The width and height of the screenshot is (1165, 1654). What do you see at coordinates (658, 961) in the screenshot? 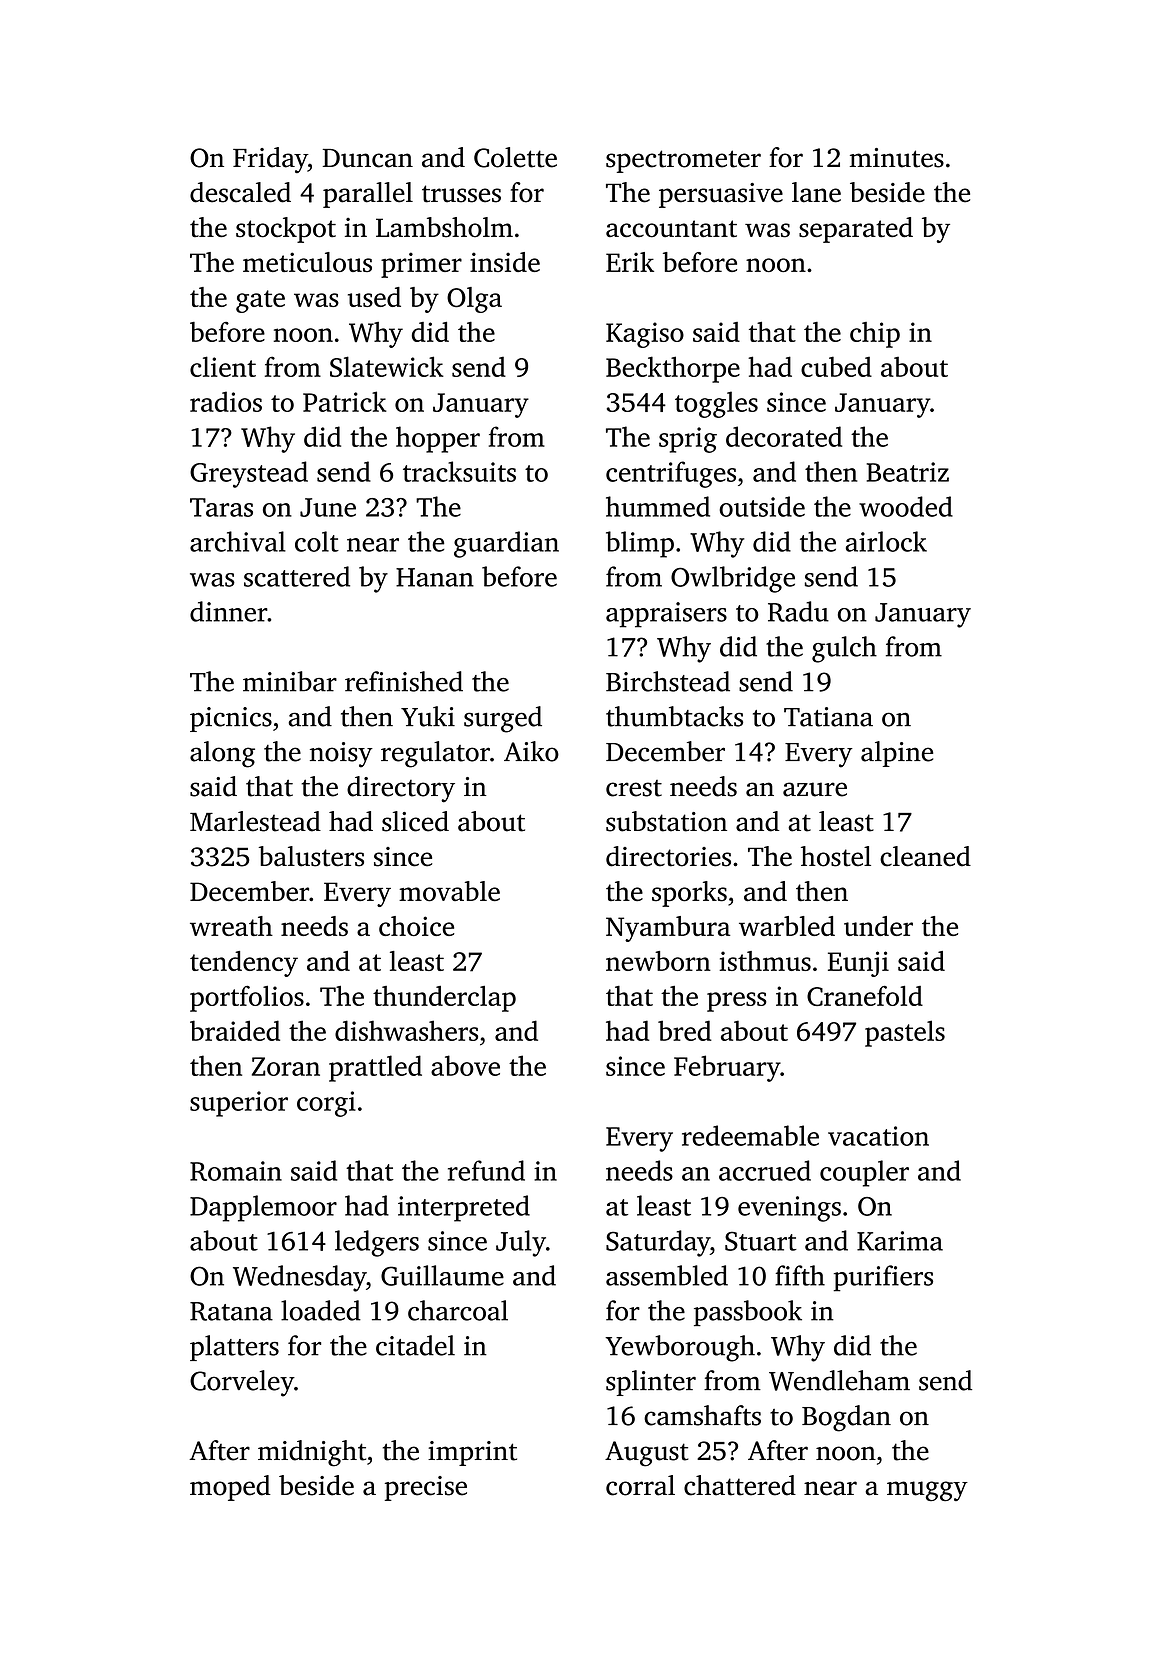
I see `newborn` at bounding box center [658, 961].
